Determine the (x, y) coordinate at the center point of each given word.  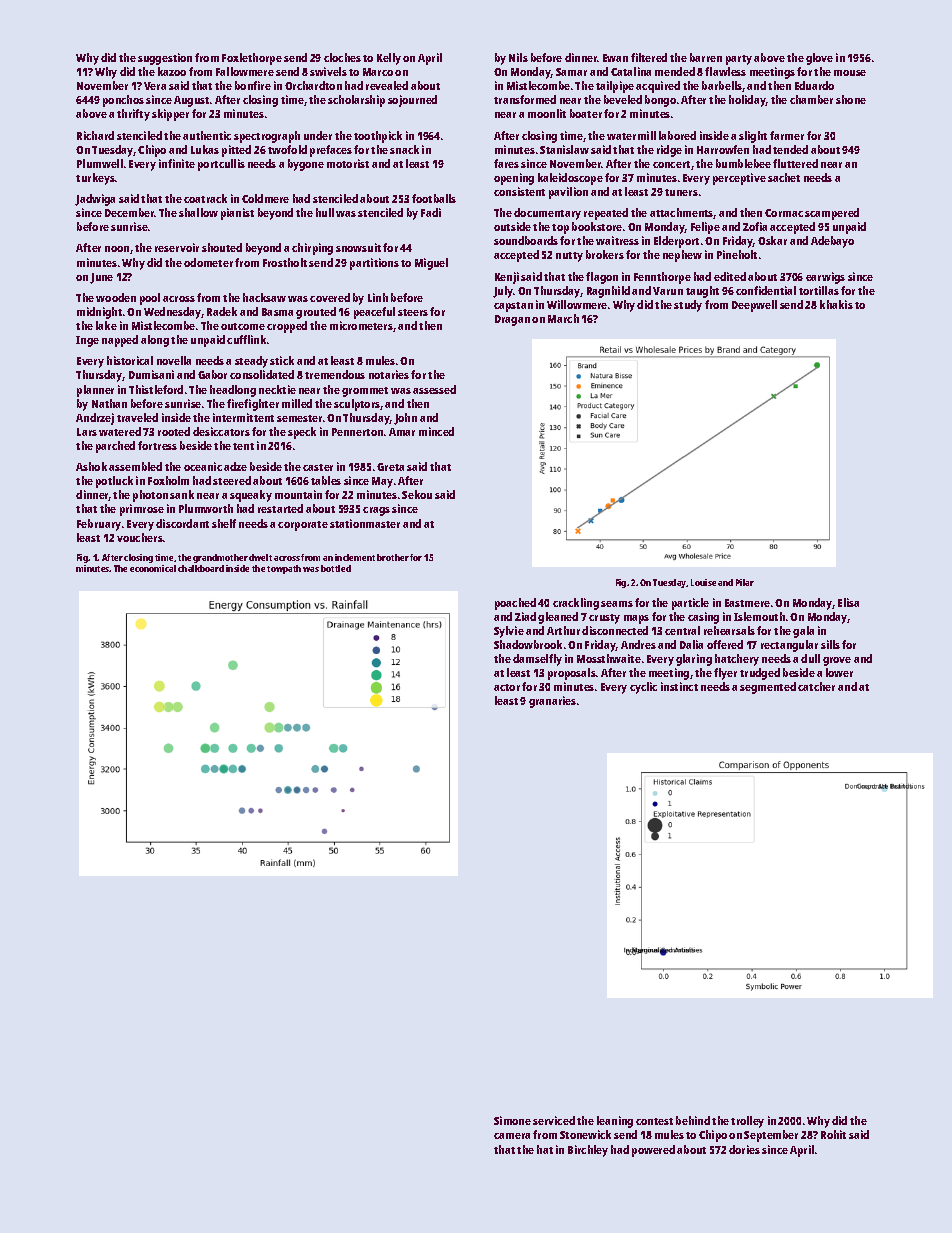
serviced (554, 1120)
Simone (512, 1120)
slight (753, 137)
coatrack (205, 198)
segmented (768, 688)
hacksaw (264, 297)
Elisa (848, 602)
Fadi (431, 212)
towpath (284, 569)
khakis (836, 304)
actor (507, 687)
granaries (552, 702)
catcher (816, 686)
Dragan (512, 320)
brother (393, 557)
